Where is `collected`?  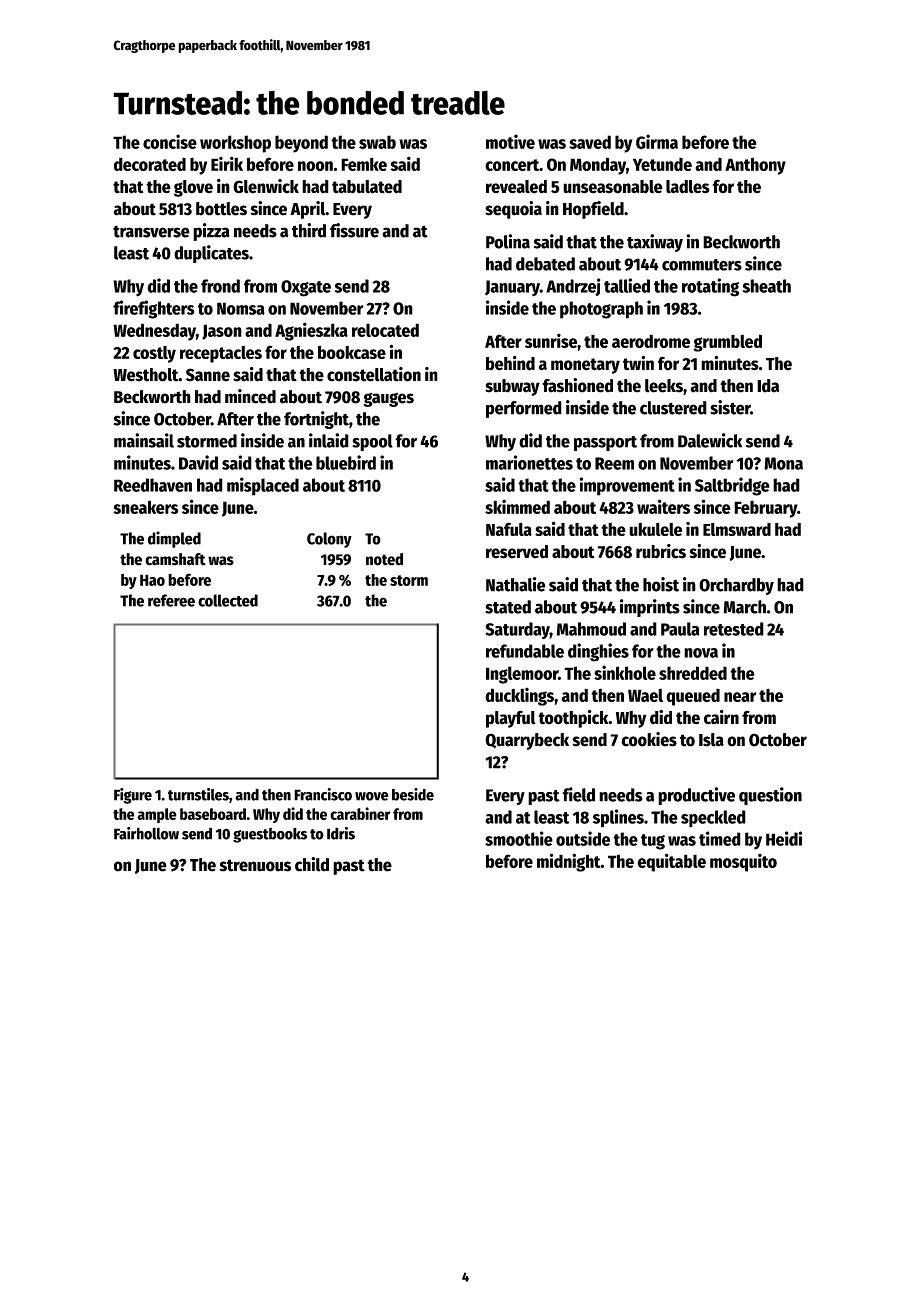
collected is located at coordinates (228, 600).
